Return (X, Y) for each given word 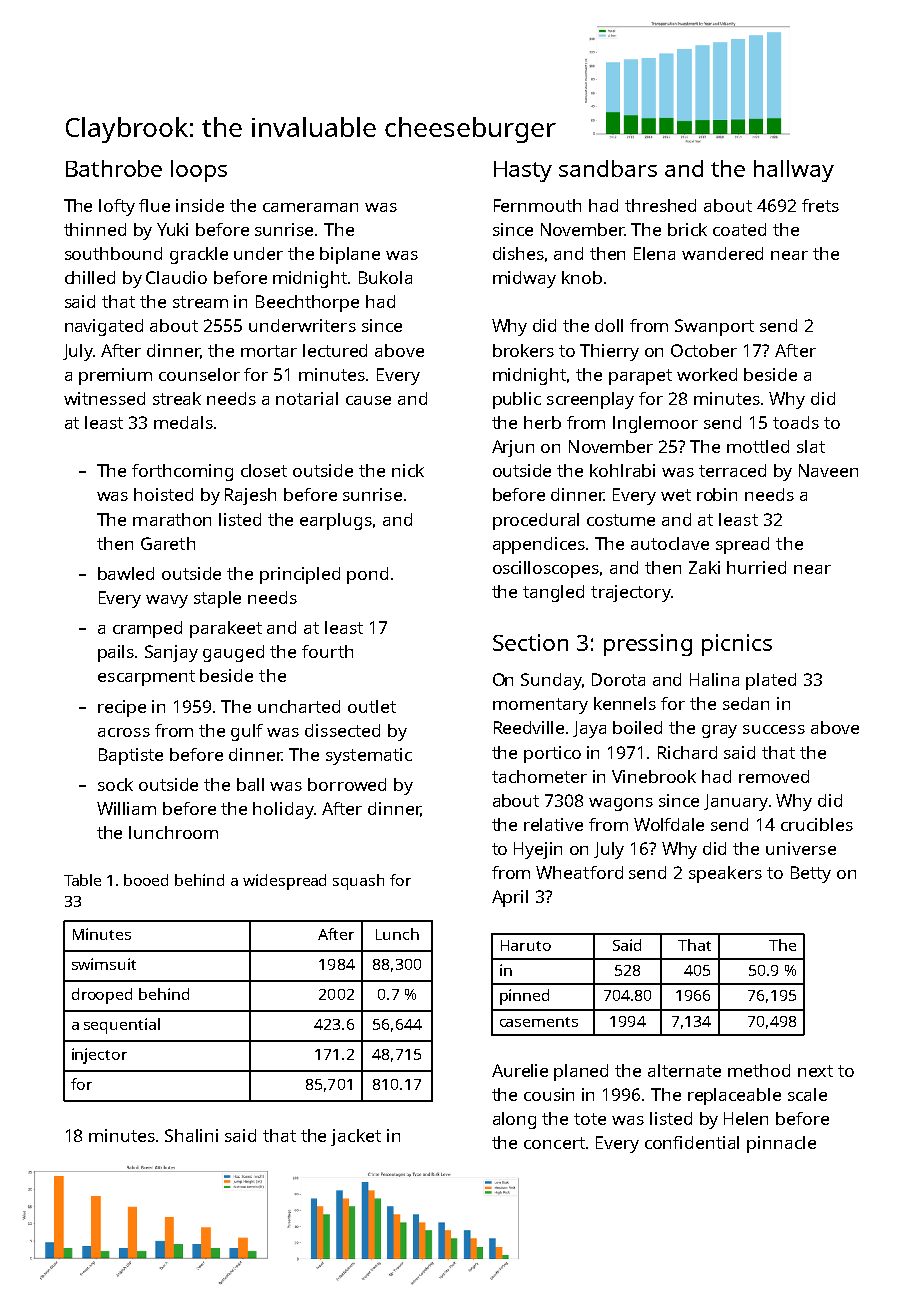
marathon (172, 519)
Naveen (828, 470)
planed (581, 1072)
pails (117, 653)
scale (807, 1094)
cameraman (310, 207)
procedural (536, 521)
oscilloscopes (546, 569)
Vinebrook (654, 776)
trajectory (631, 593)
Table (82, 880)
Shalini (191, 1135)
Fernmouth (537, 205)
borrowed (347, 784)
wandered (722, 253)
